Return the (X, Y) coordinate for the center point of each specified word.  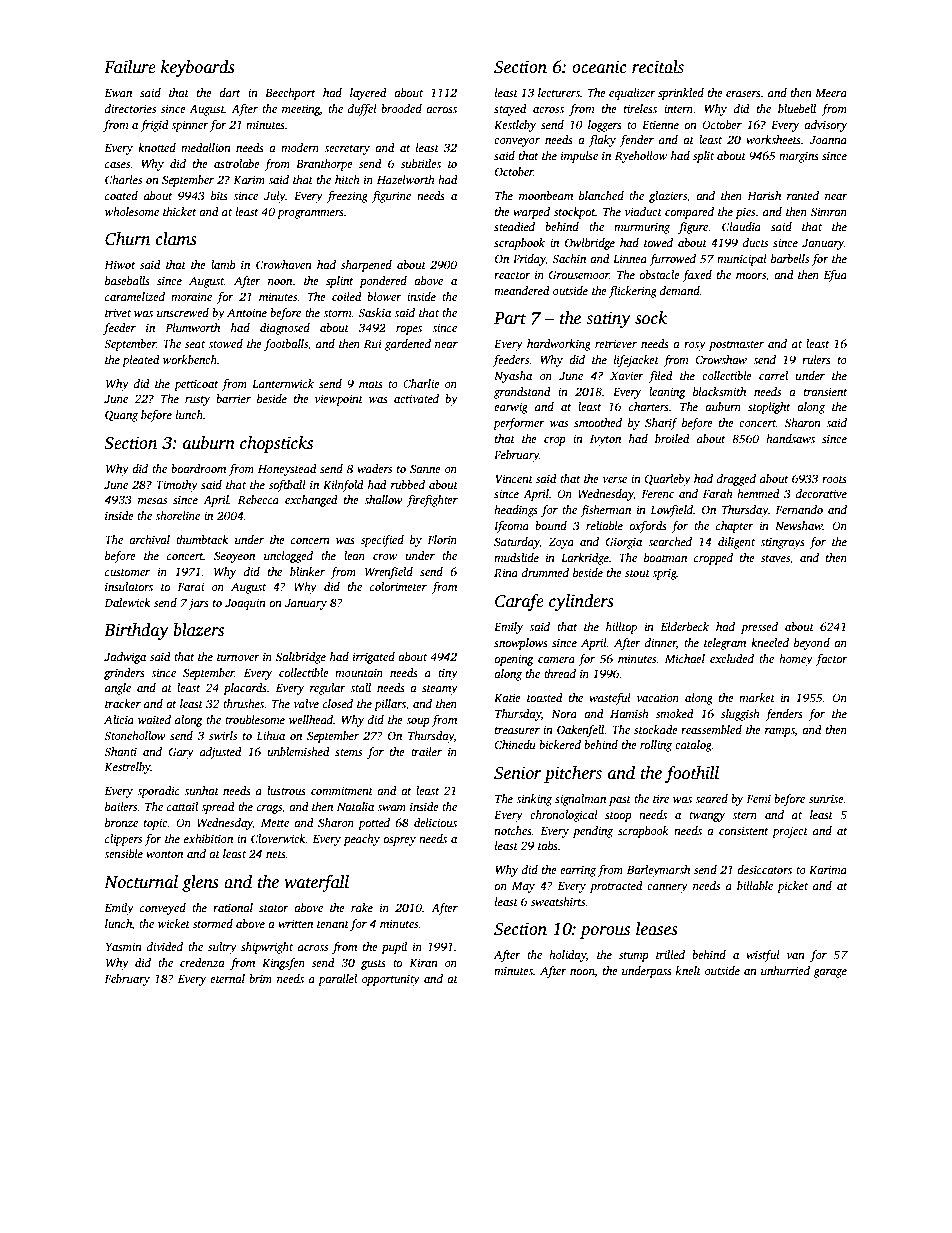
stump (634, 957)
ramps (780, 732)
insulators (129, 586)
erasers (743, 94)
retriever (616, 343)
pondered (383, 282)
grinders (124, 674)
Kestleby (515, 126)
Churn (127, 239)
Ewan (118, 93)
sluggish (740, 715)
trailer (426, 751)
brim (260, 978)
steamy (440, 690)
